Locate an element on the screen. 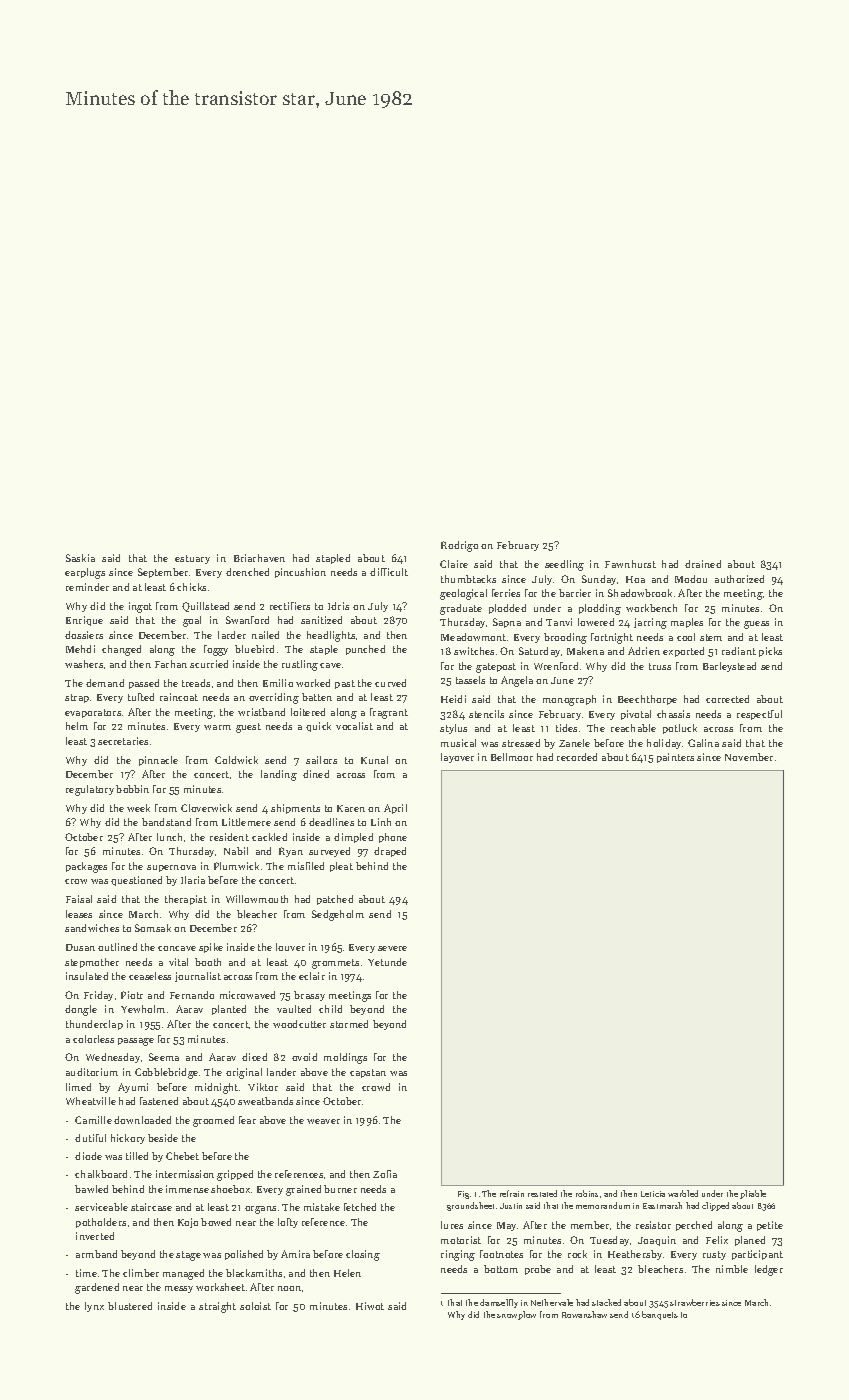  soloist is located at coordinates (255, 1306).
